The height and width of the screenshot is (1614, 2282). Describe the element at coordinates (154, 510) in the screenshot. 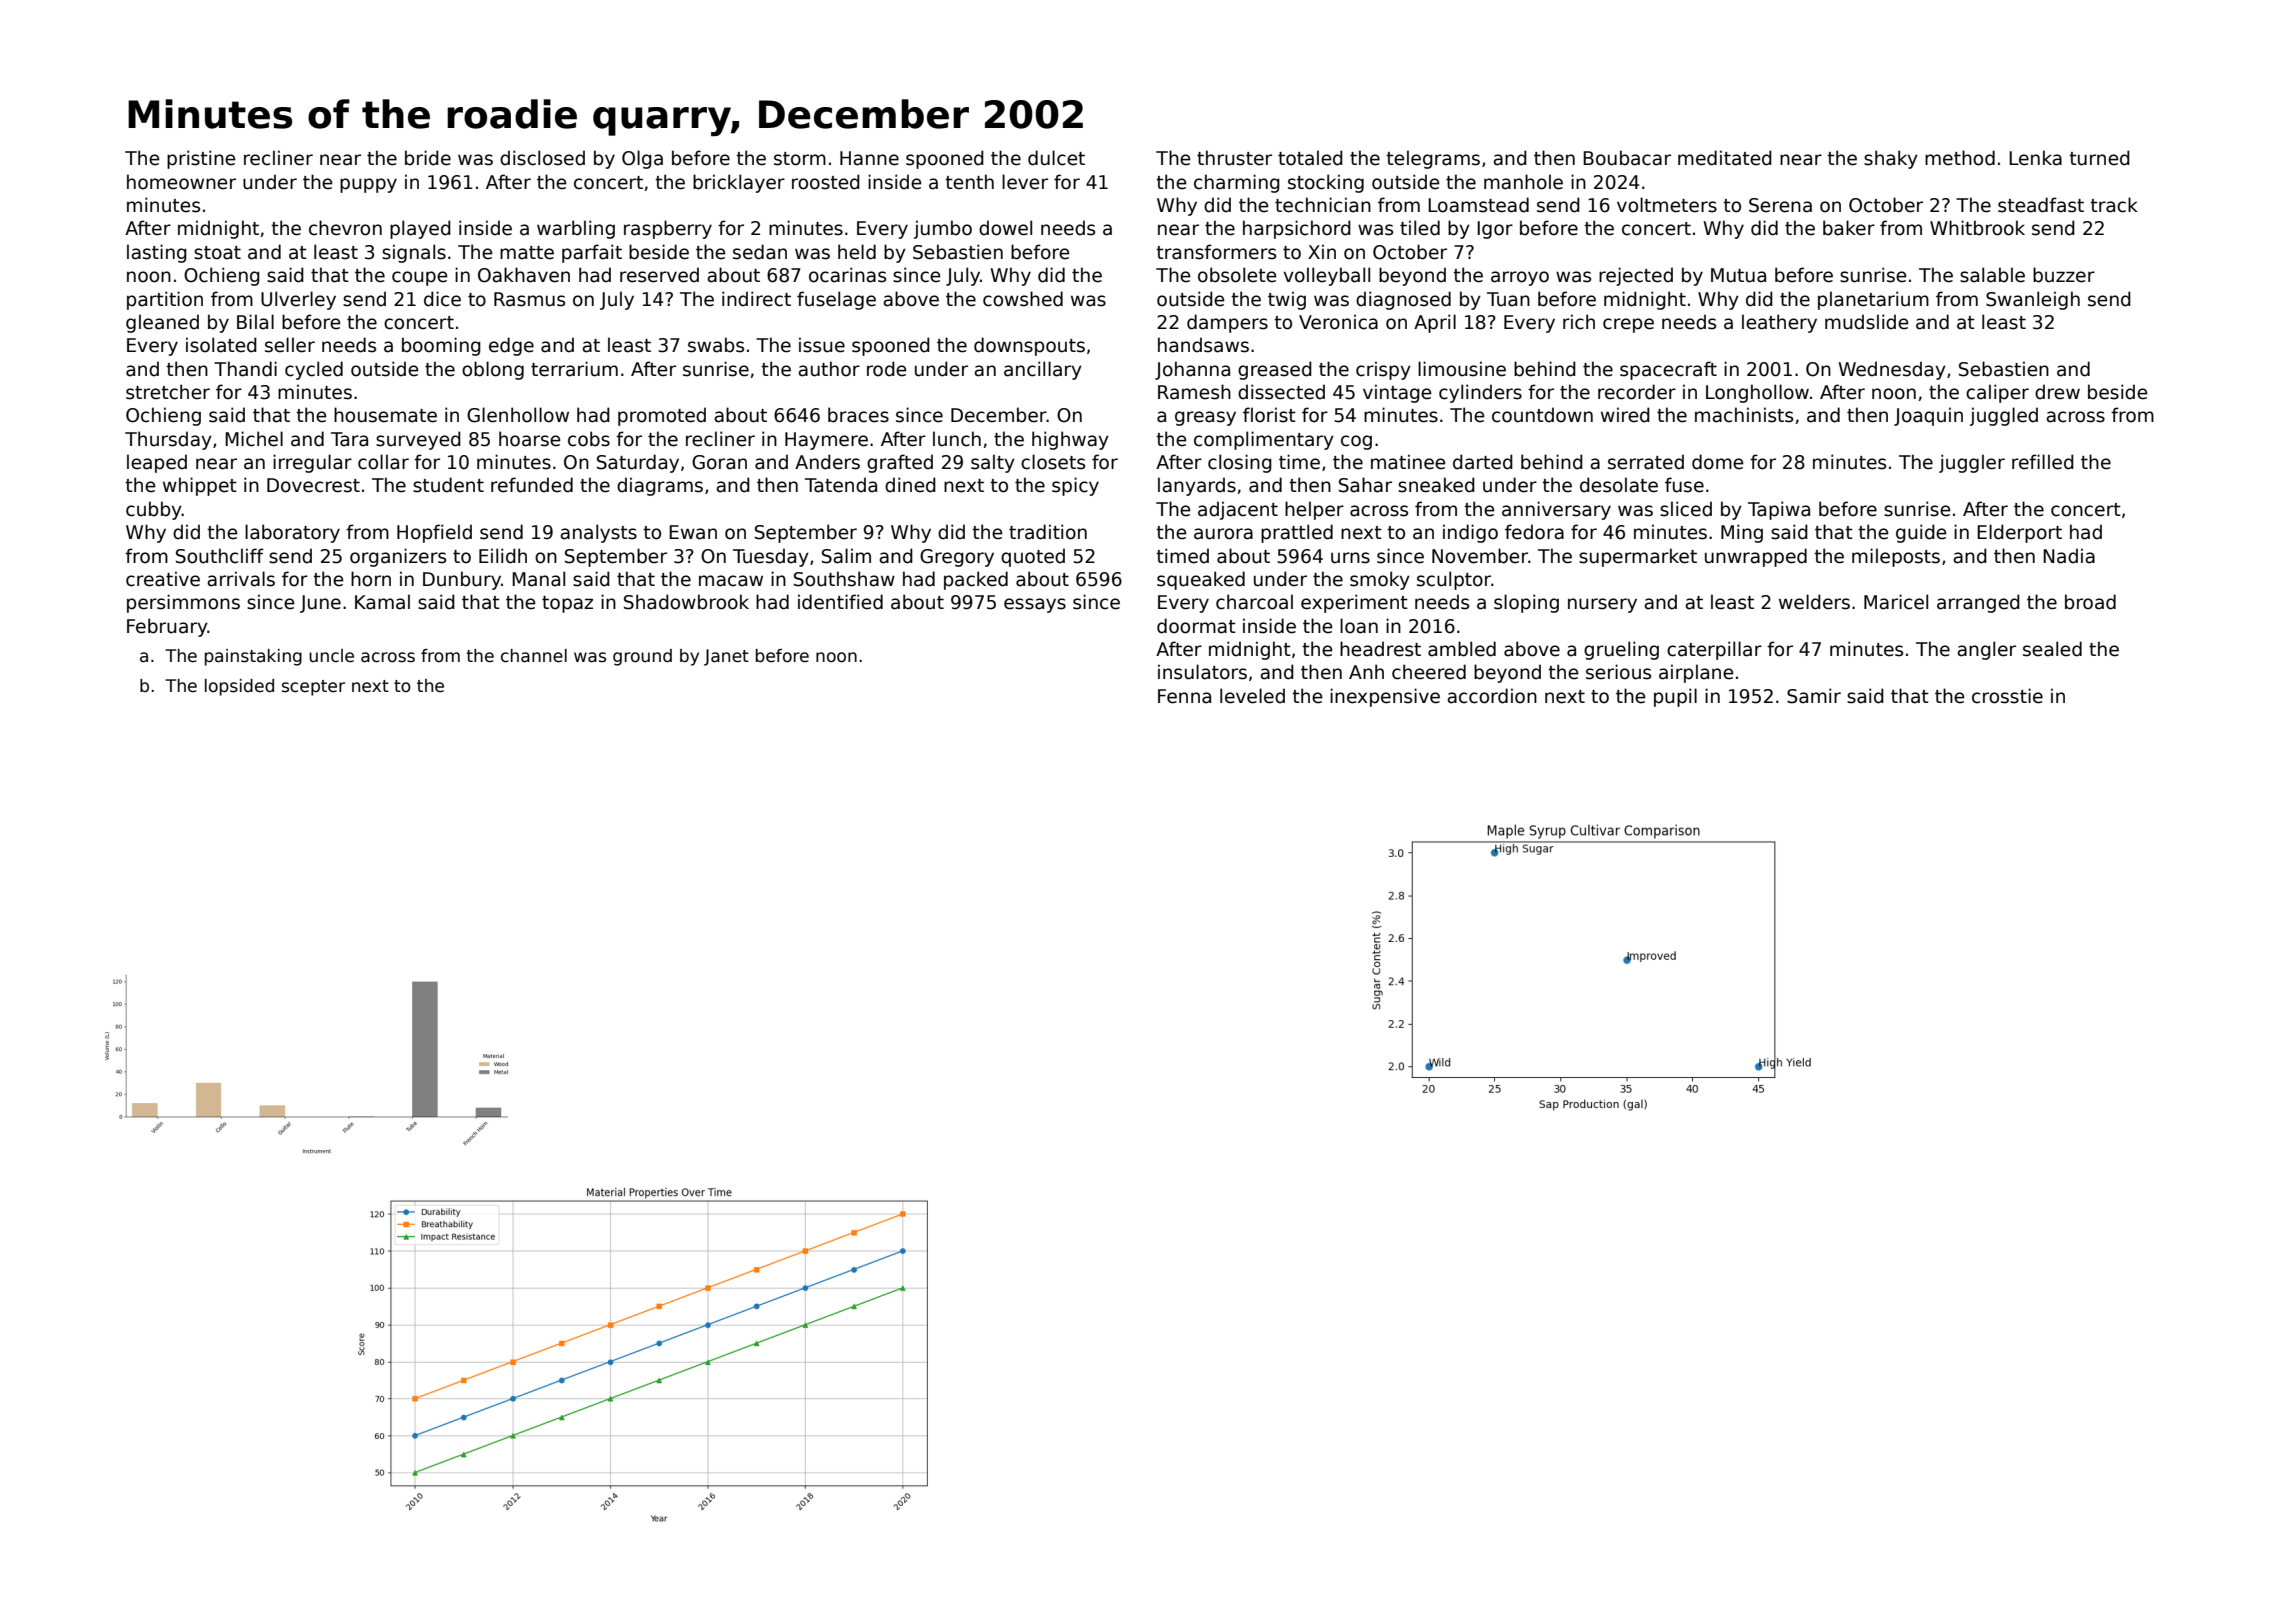

I see `cubby` at that location.
